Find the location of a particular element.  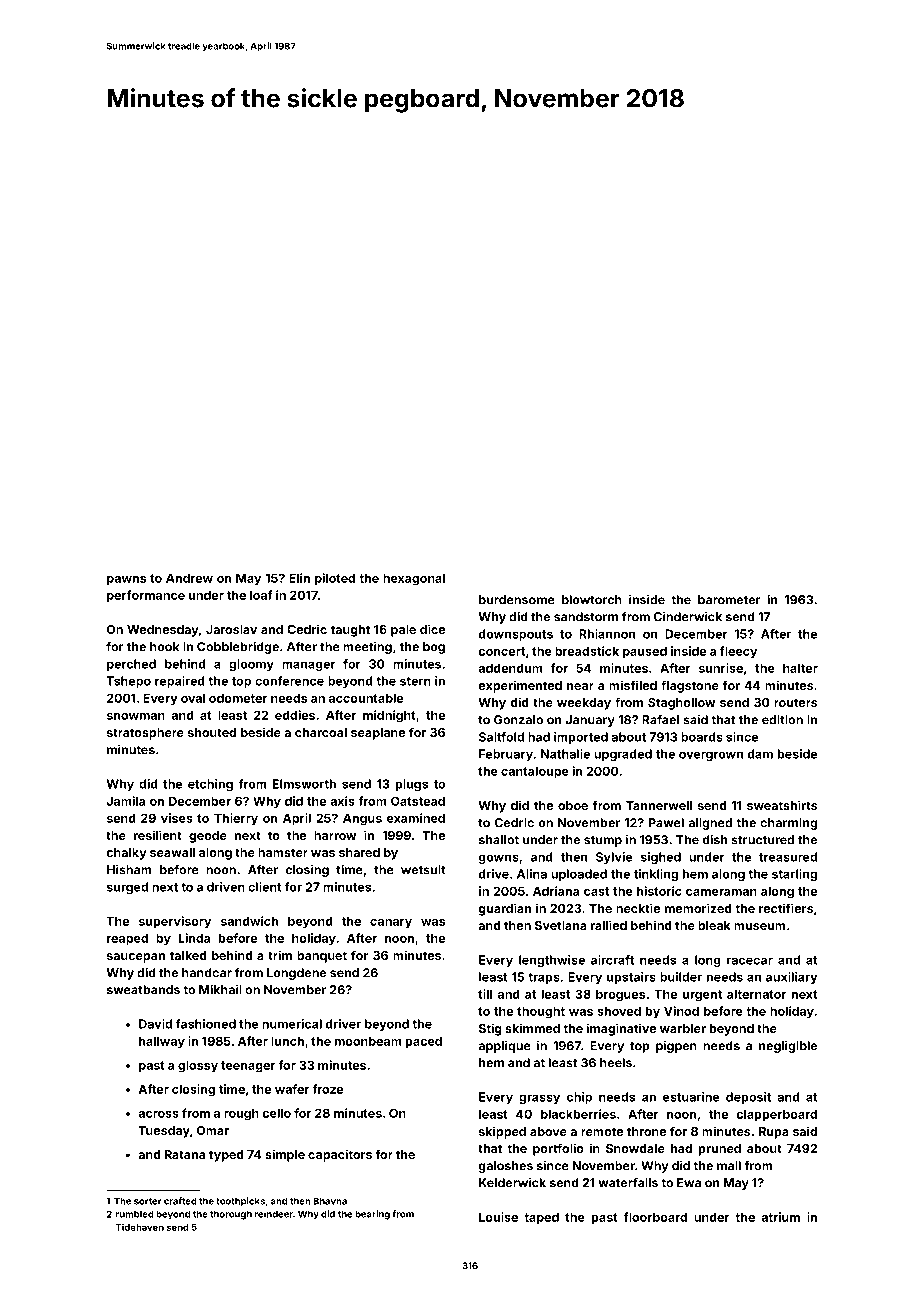

guardian is located at coordinates (504, 909).
